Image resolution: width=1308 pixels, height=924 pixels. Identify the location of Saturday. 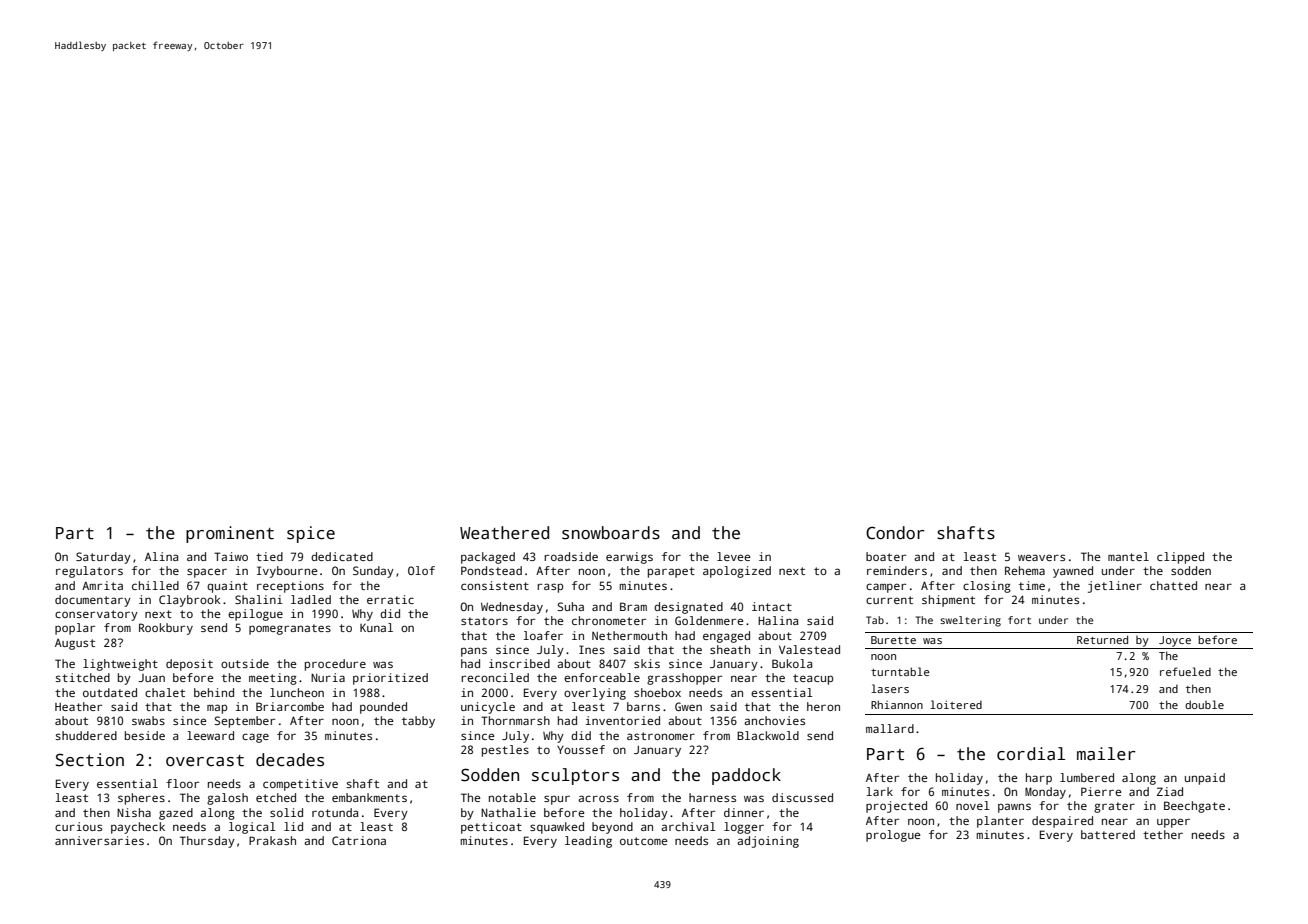
(103, 558).
